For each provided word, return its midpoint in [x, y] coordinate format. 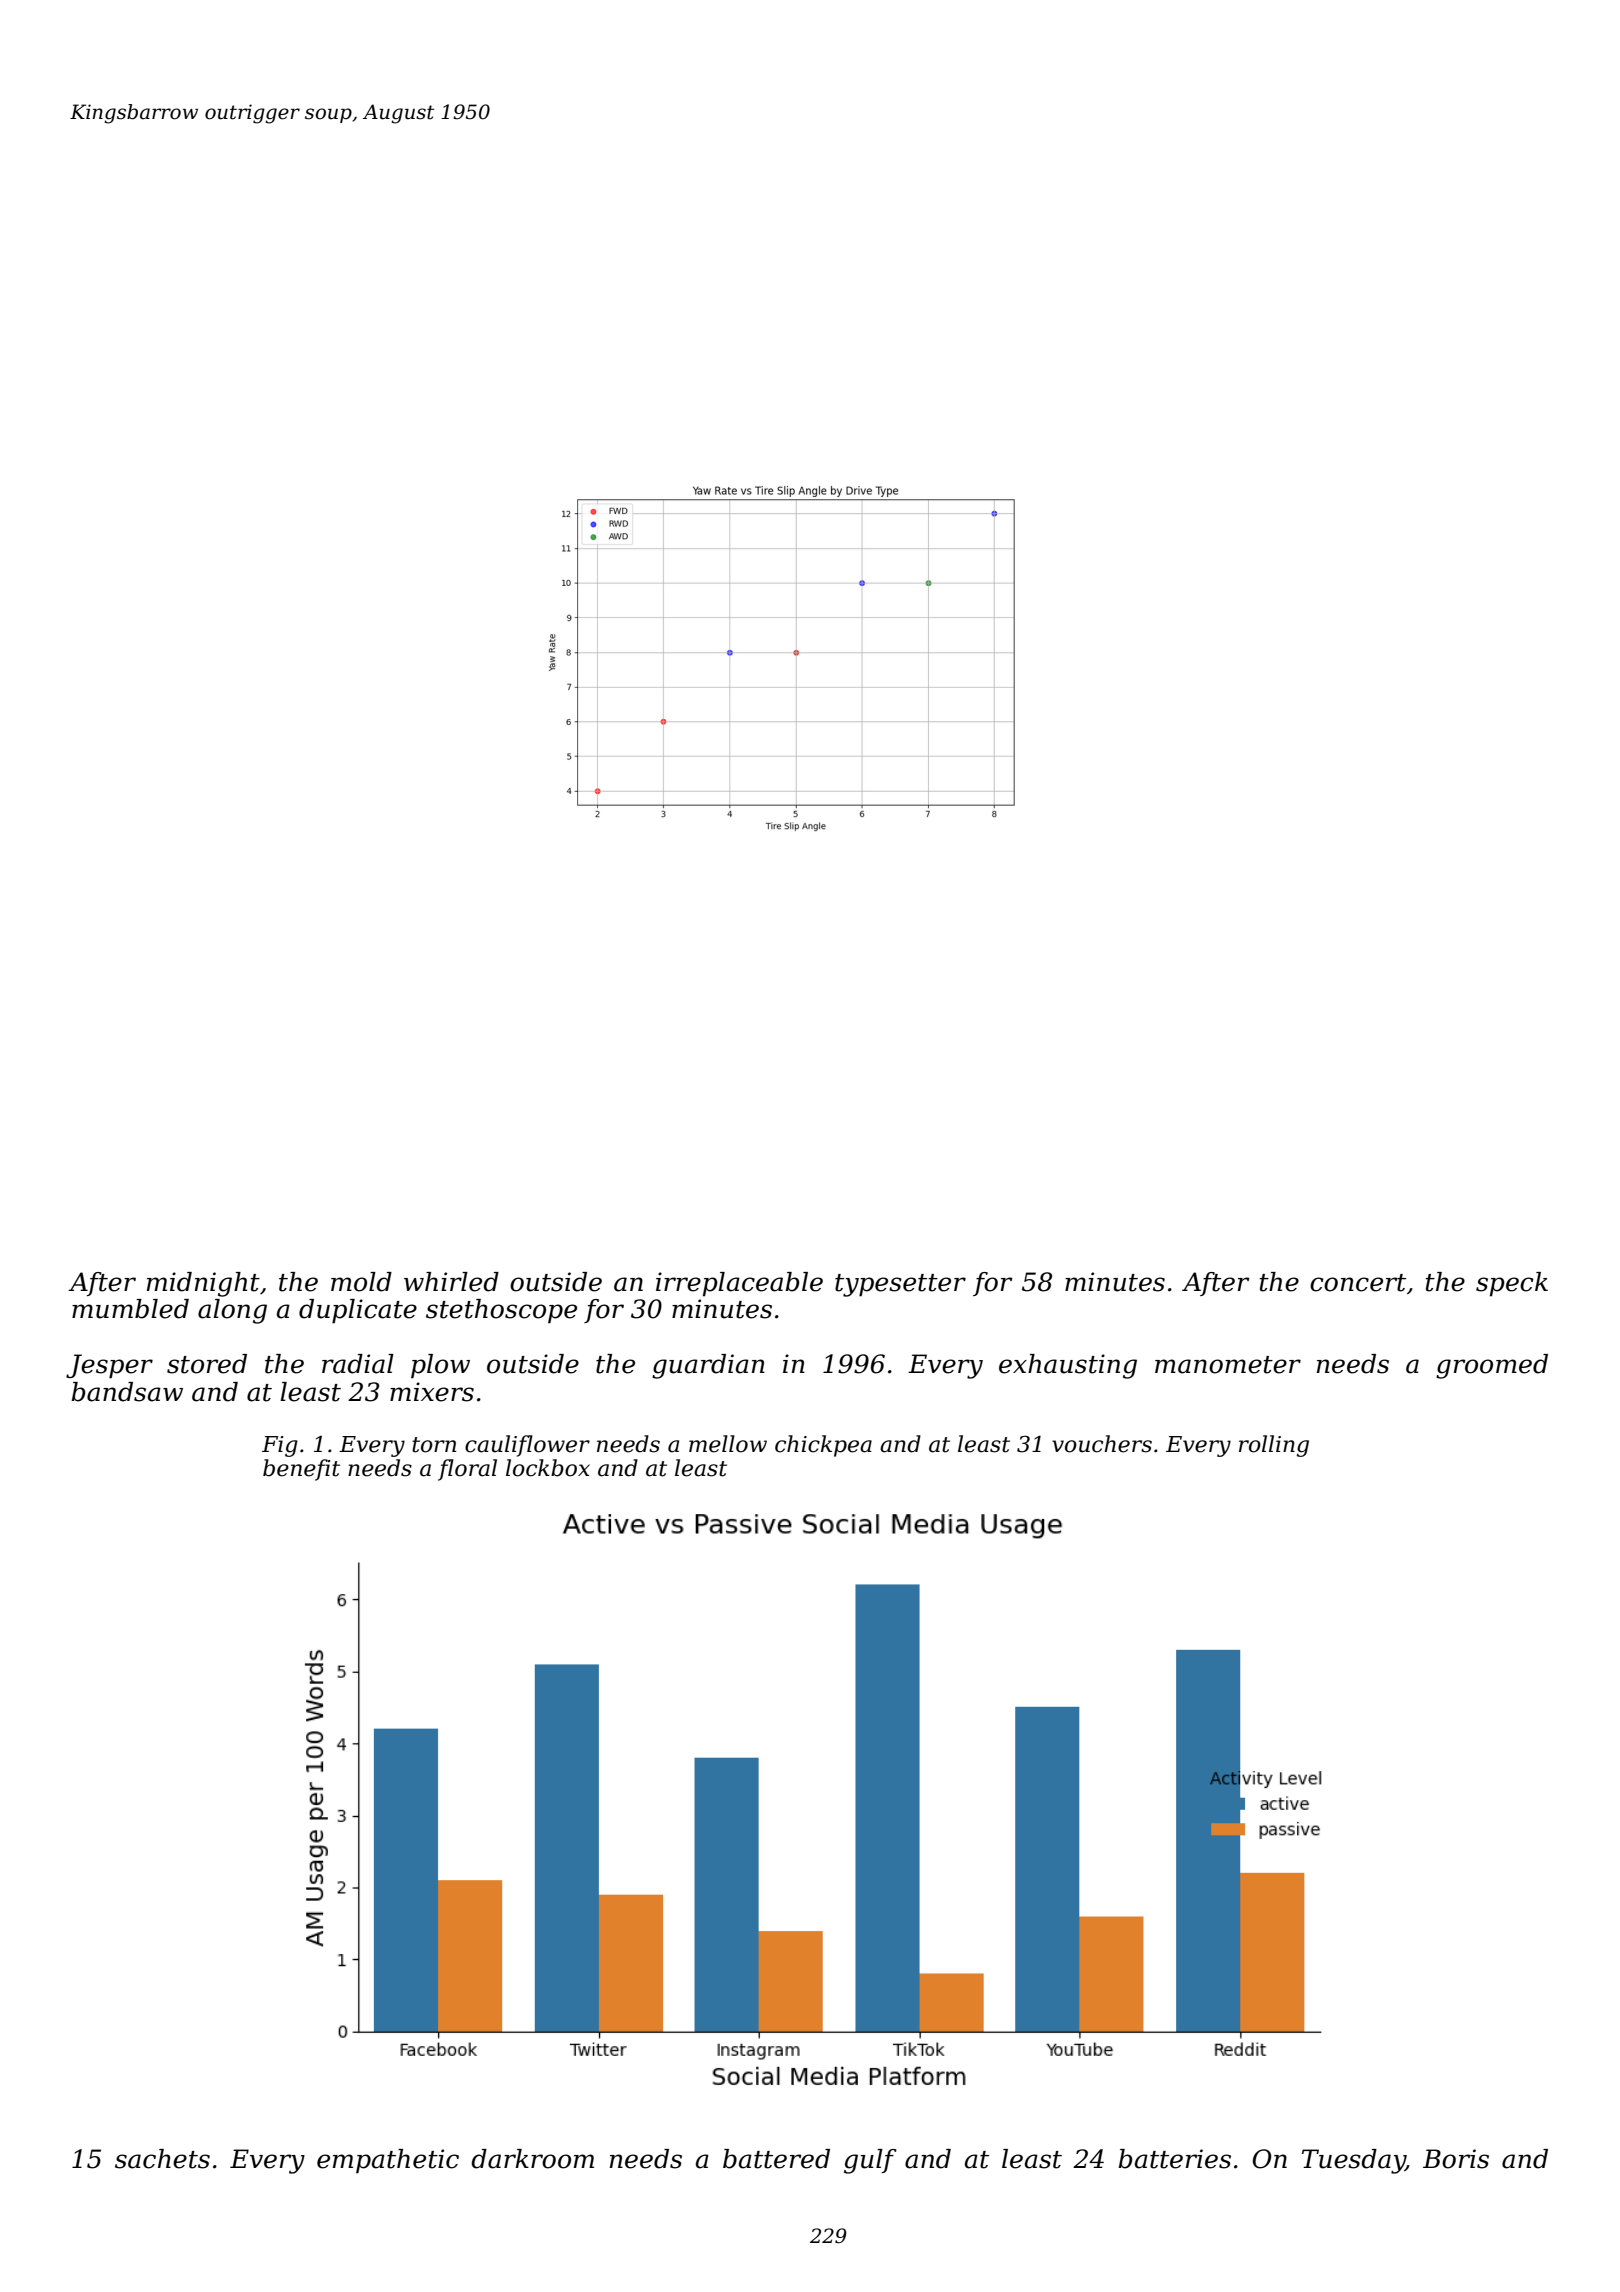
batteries [1174, 2159]
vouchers [1102, 1444]
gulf [870, 2161]
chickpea [823, 1446]
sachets [162, 2159]
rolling [1274, 1446]
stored [207, 1364]
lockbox [548, 1468]
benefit [301, 1470]
